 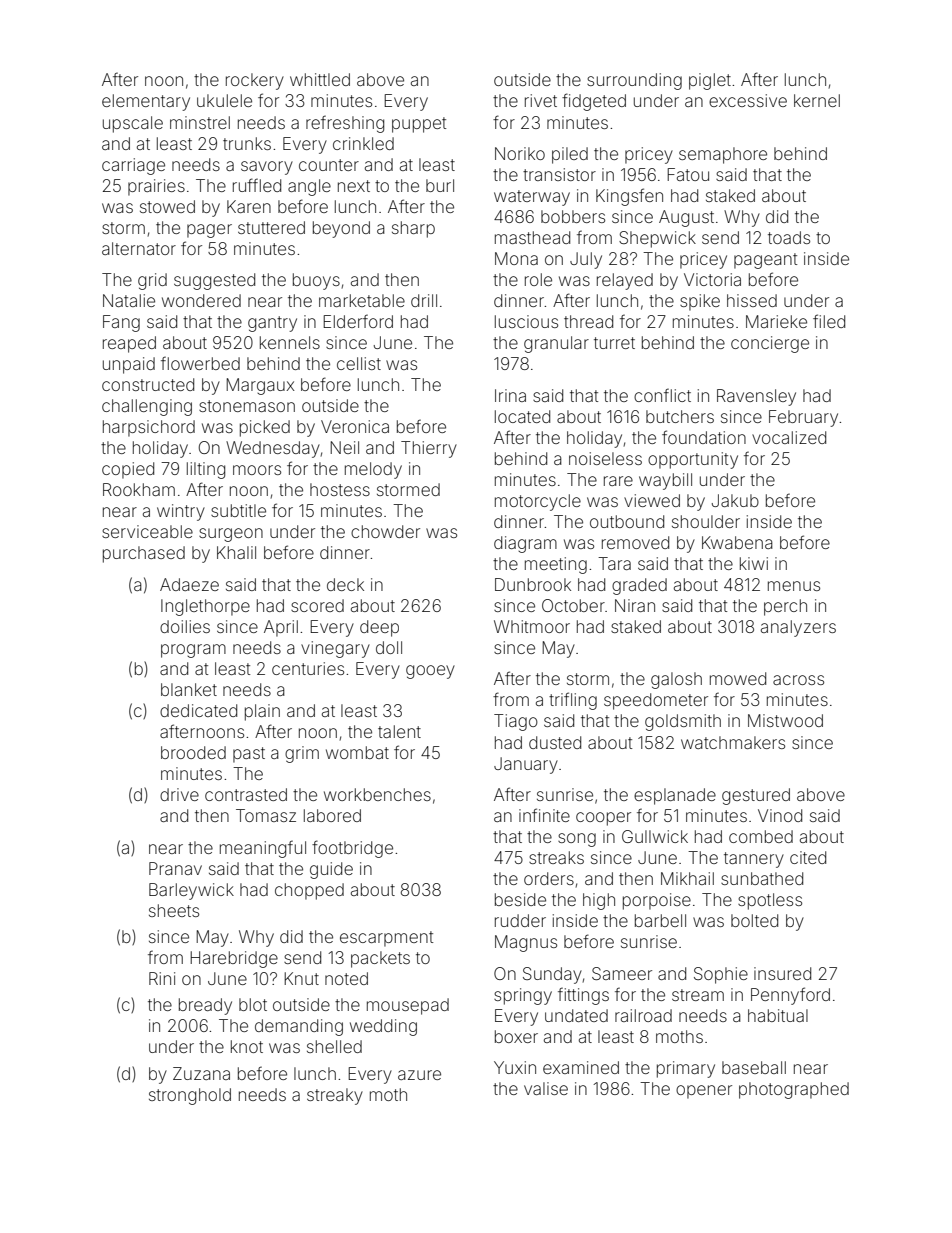 What do you see at coordinates (200, 122) in the document?
I see `minstrel` at bounding box center [200, 122].
